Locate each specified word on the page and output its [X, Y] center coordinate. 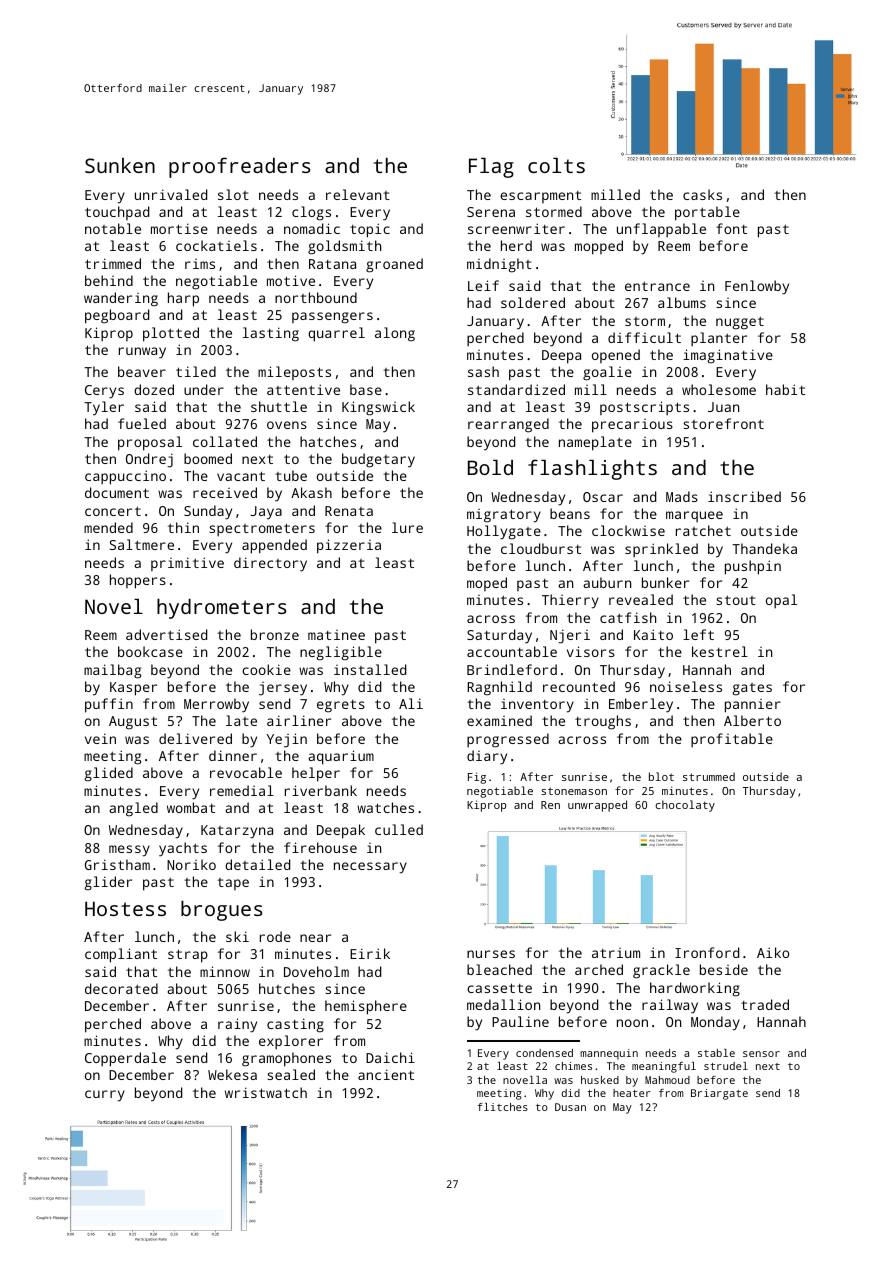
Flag [491, 168]
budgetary [378, 460]
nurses [491, 954]
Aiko [773, 952]
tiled [196, 371]
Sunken [120, 165]
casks [702, 194]
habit [785, 389]
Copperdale [125, 1059]
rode [275, 936]
